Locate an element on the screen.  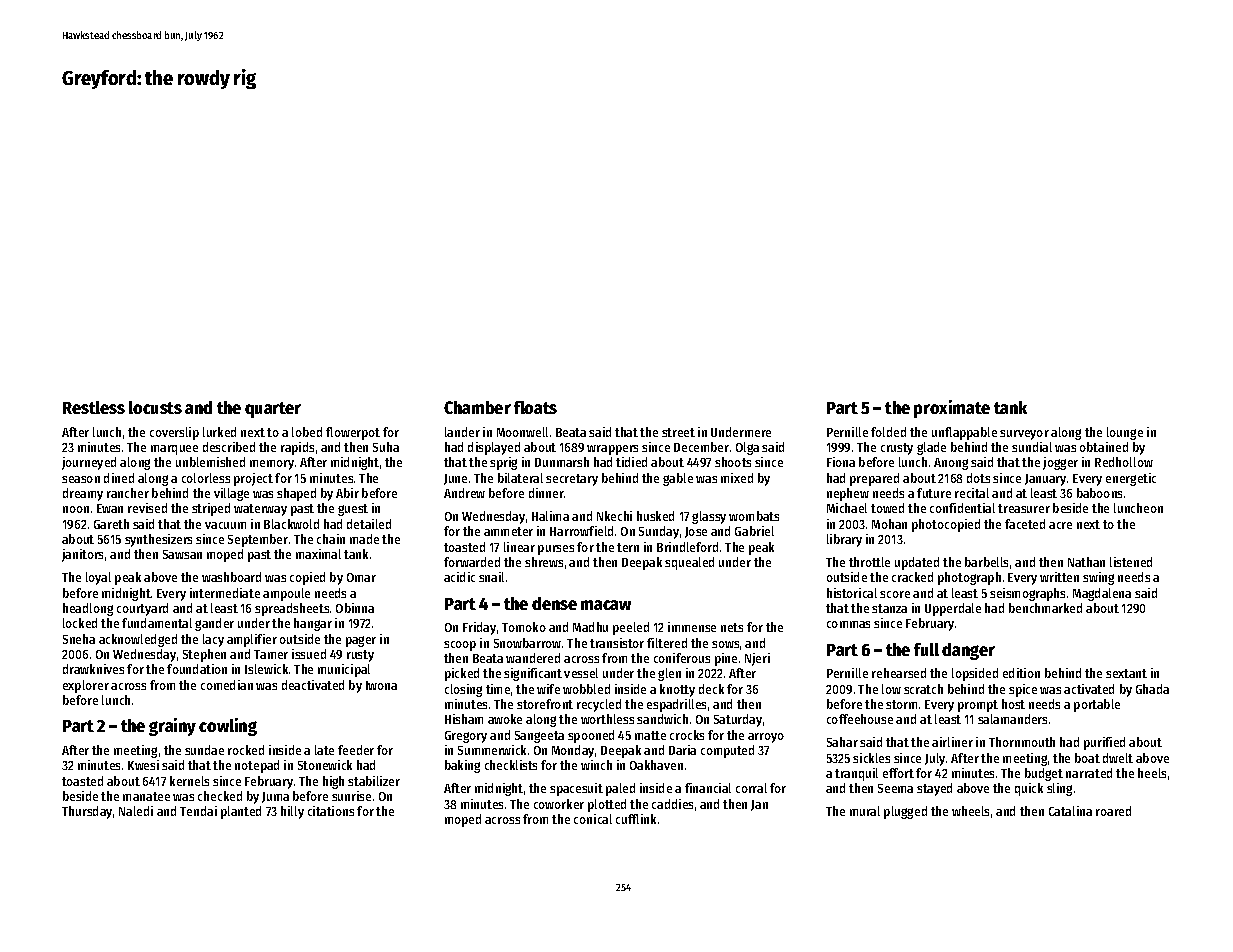
conical is located at coordinates (593, 819).
